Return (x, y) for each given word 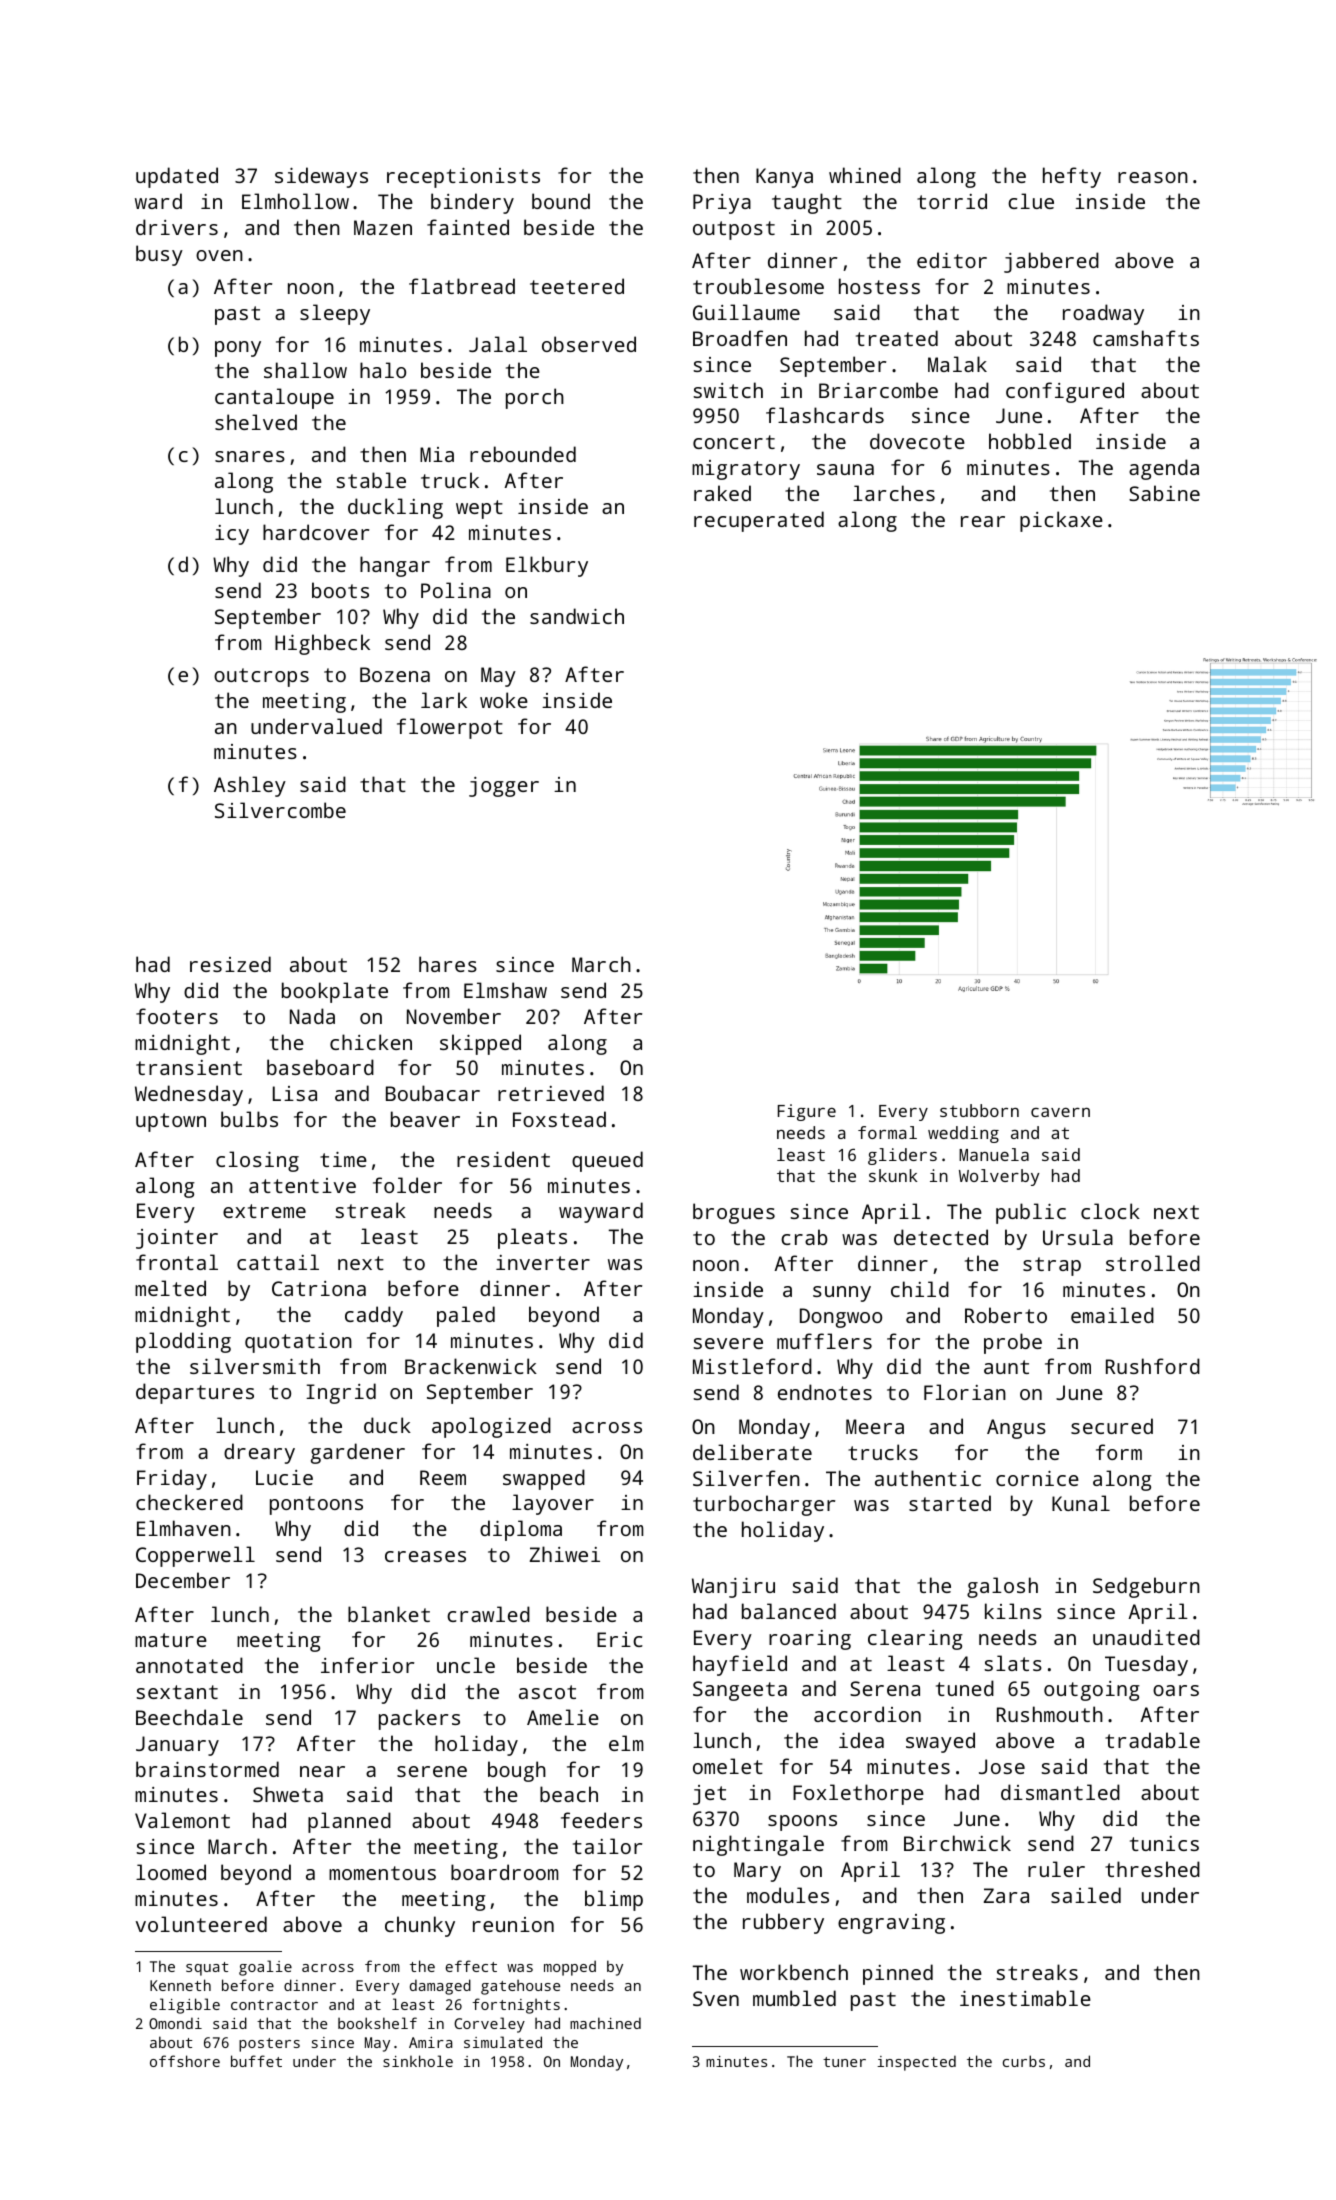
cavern (1060, 1112)
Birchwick (957, 1843)
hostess (879, 286)
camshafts (1146, 338)
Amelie (563, 1717)
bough (517, 1771)
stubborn (979, 1110)
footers (177, 1016)
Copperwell (195, 1556)
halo (383, 370)
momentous (382, 1873)
